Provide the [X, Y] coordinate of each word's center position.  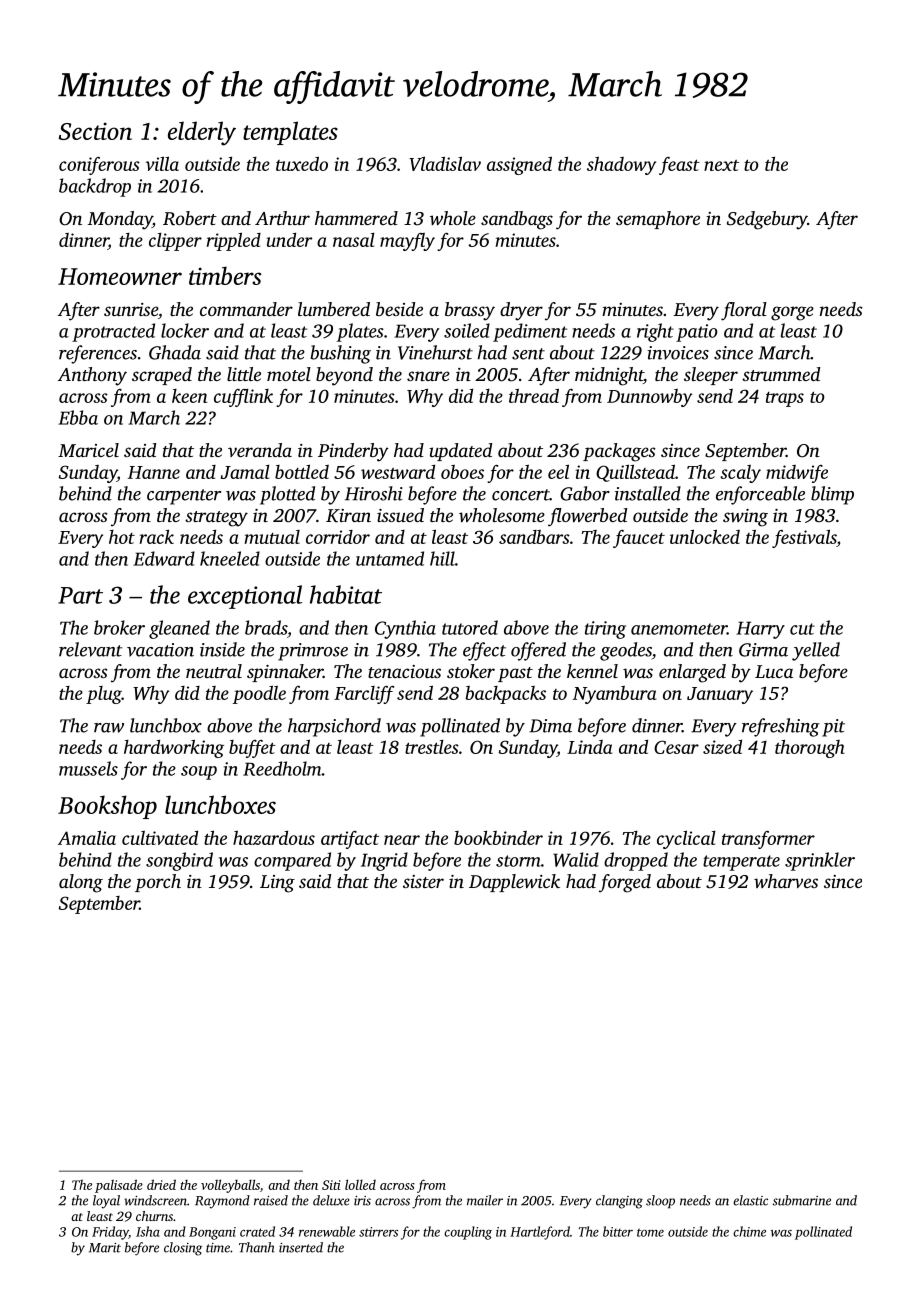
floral [744, 311]
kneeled [230, 558]
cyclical [686, 840]
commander [246, 309]
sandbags [517, 220]
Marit [105, 1248]
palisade [119, 1186]
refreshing [781, 727]
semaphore [658, 220]
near [402, 840]
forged [625, 883]
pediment [530, 332]
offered [538, 651]
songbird [179, 861]
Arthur [282, 218]
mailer [485, 1200]
